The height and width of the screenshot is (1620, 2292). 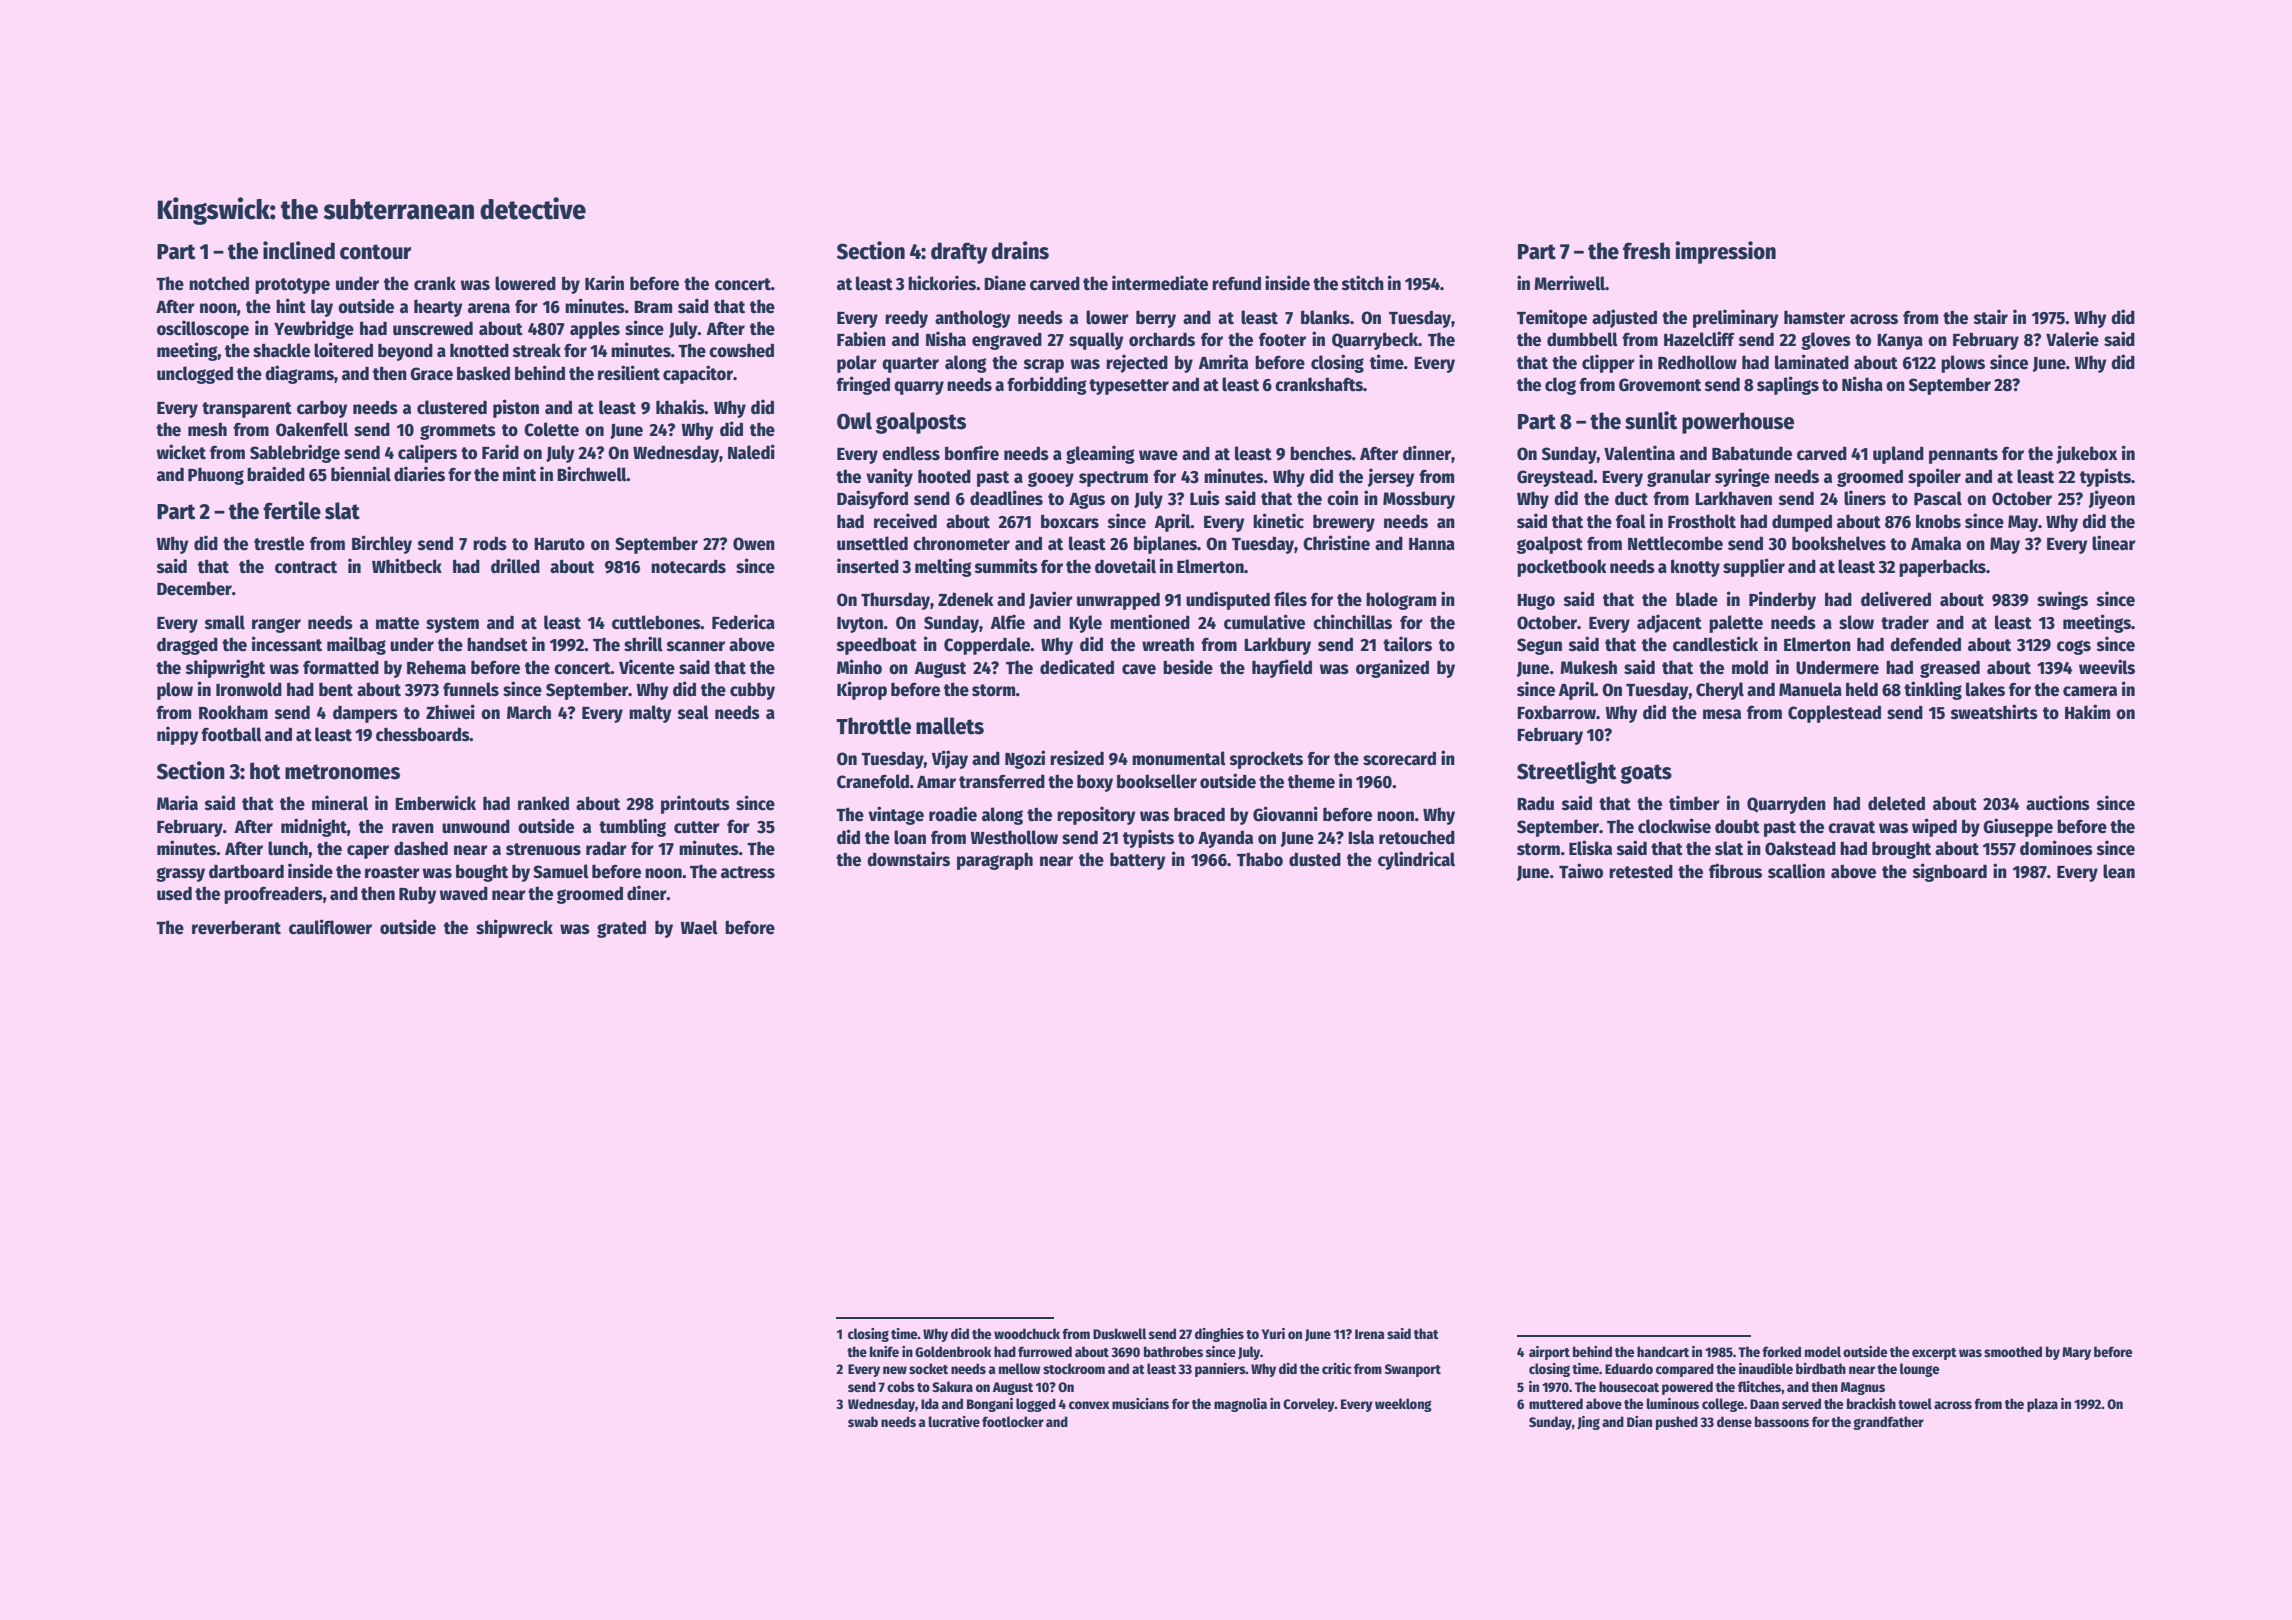 What do you see at coordinates (1399, 758) in the screenshot?
I see `scorecard` at bounding box center [1399, 758].
